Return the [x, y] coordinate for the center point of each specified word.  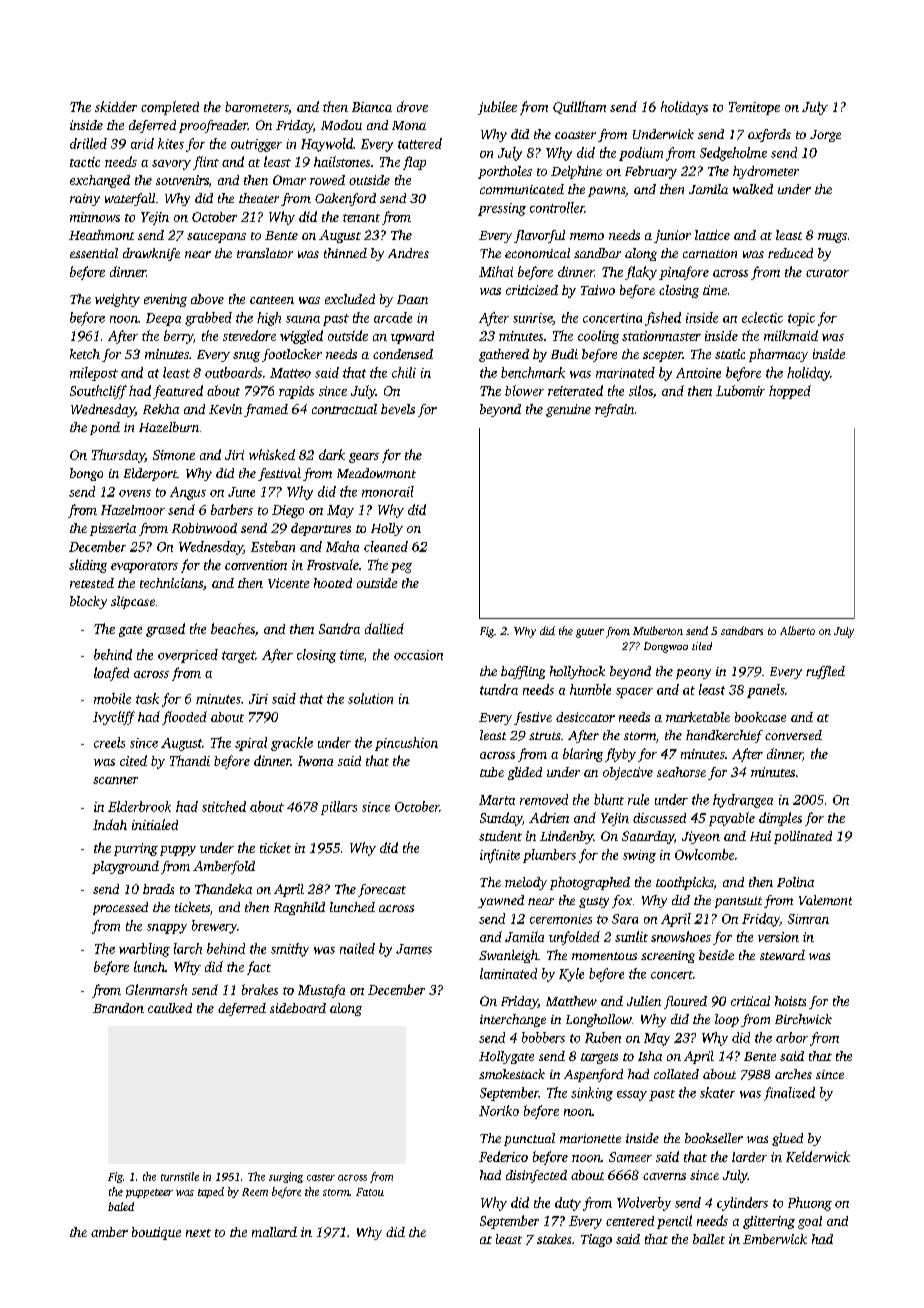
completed [170, 108]
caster [321, 1177]
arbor [792, 1037]
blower [524, 390]
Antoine [698, 373]
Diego [288, 511]
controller [557, 207]
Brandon [118, 1008]
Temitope [754, 108]
